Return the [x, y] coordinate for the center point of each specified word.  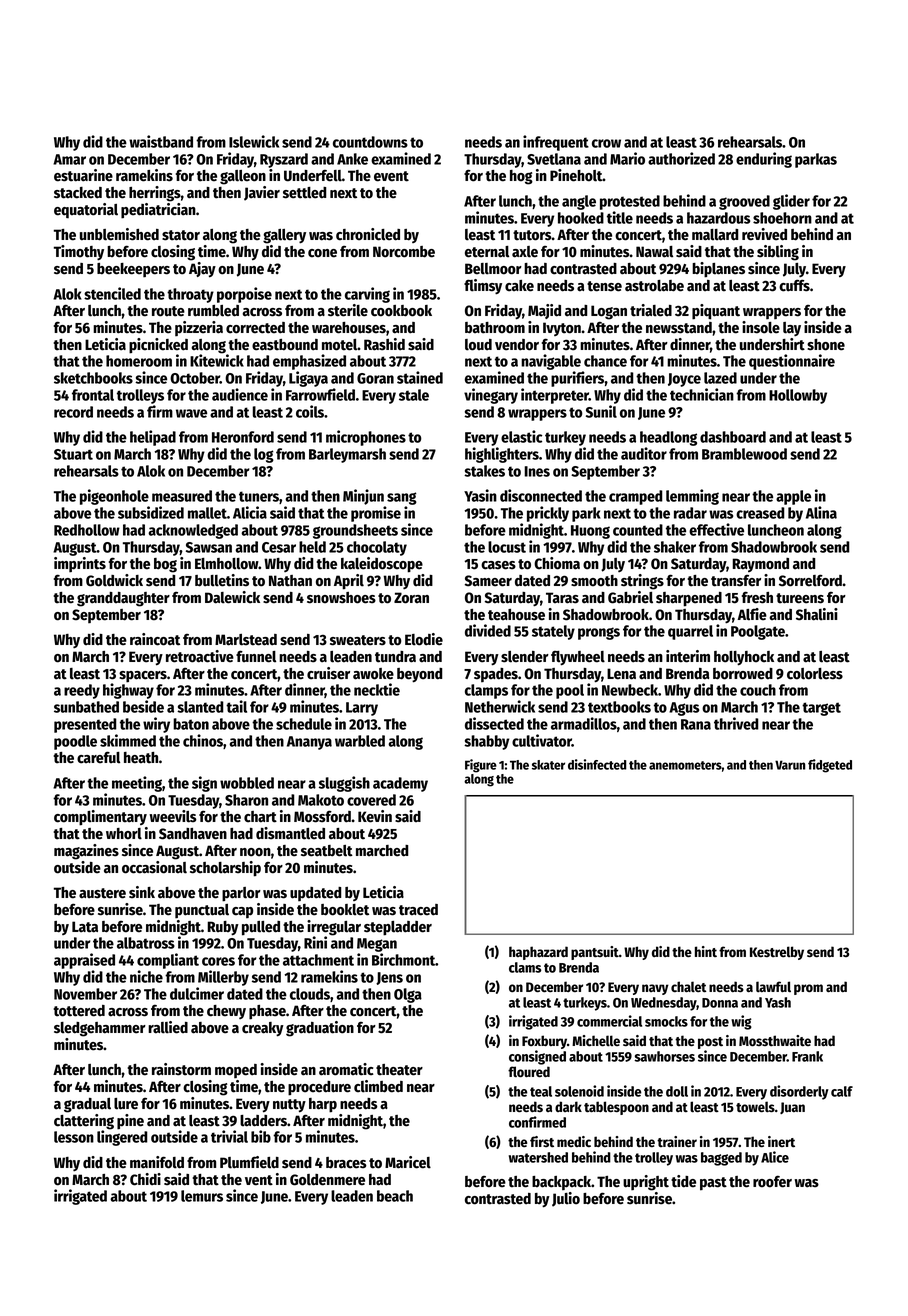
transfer [736, 581]
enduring [764, 160]
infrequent [556, 143]
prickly [548, 514]
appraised [84, 961]
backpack [561, 1183]
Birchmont [403, 959]
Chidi [145, 1179]
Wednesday [664, 1004]
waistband [161, 141]
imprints [80, 565]
